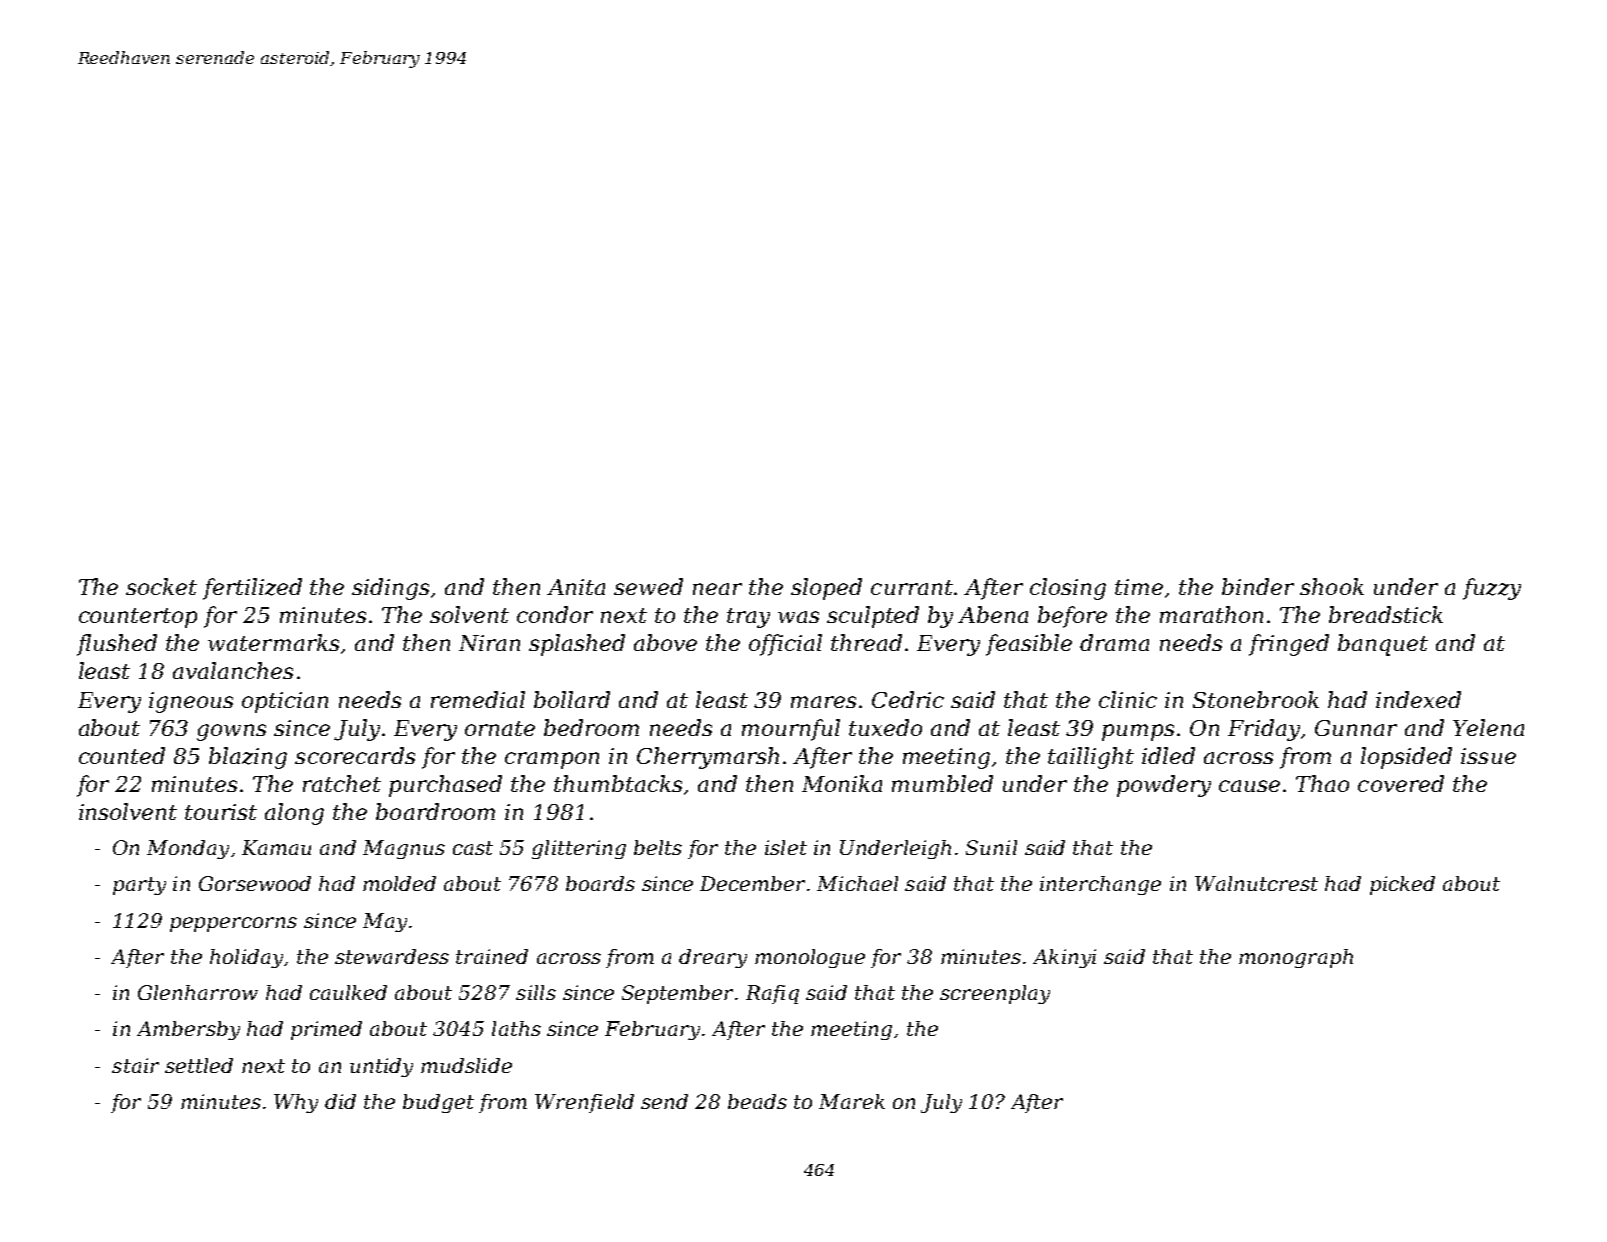 Image resolution: width=1607 pixels, height=1242 pixels. What do you see at coordinates (252, 589) in the page?
I see `fertilized` at bounding box center [252, 589].
